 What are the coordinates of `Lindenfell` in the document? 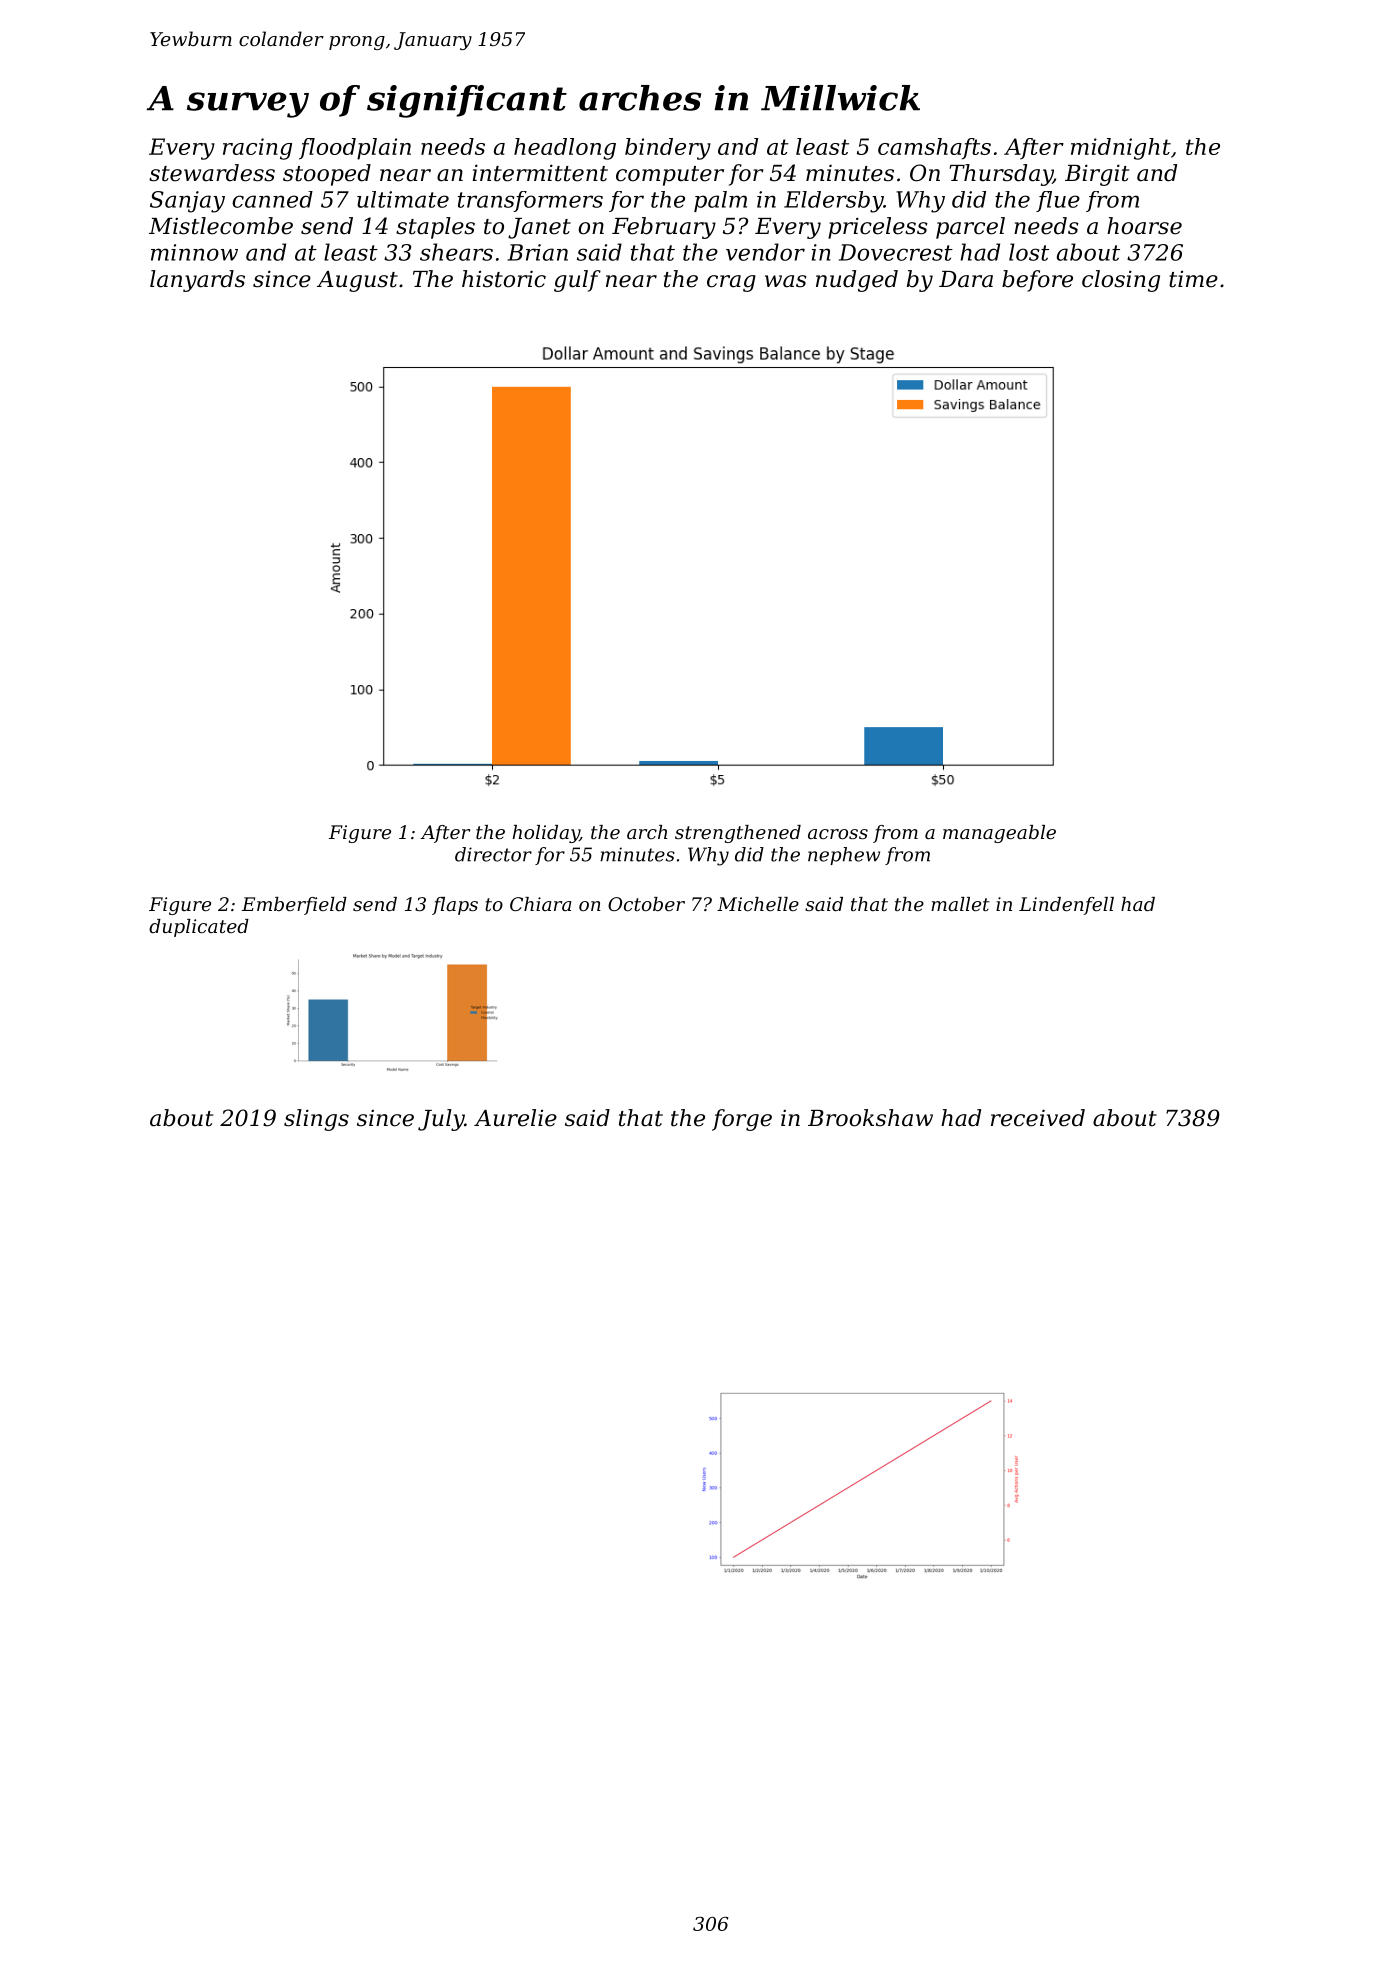 It's located at (1066, 906).
